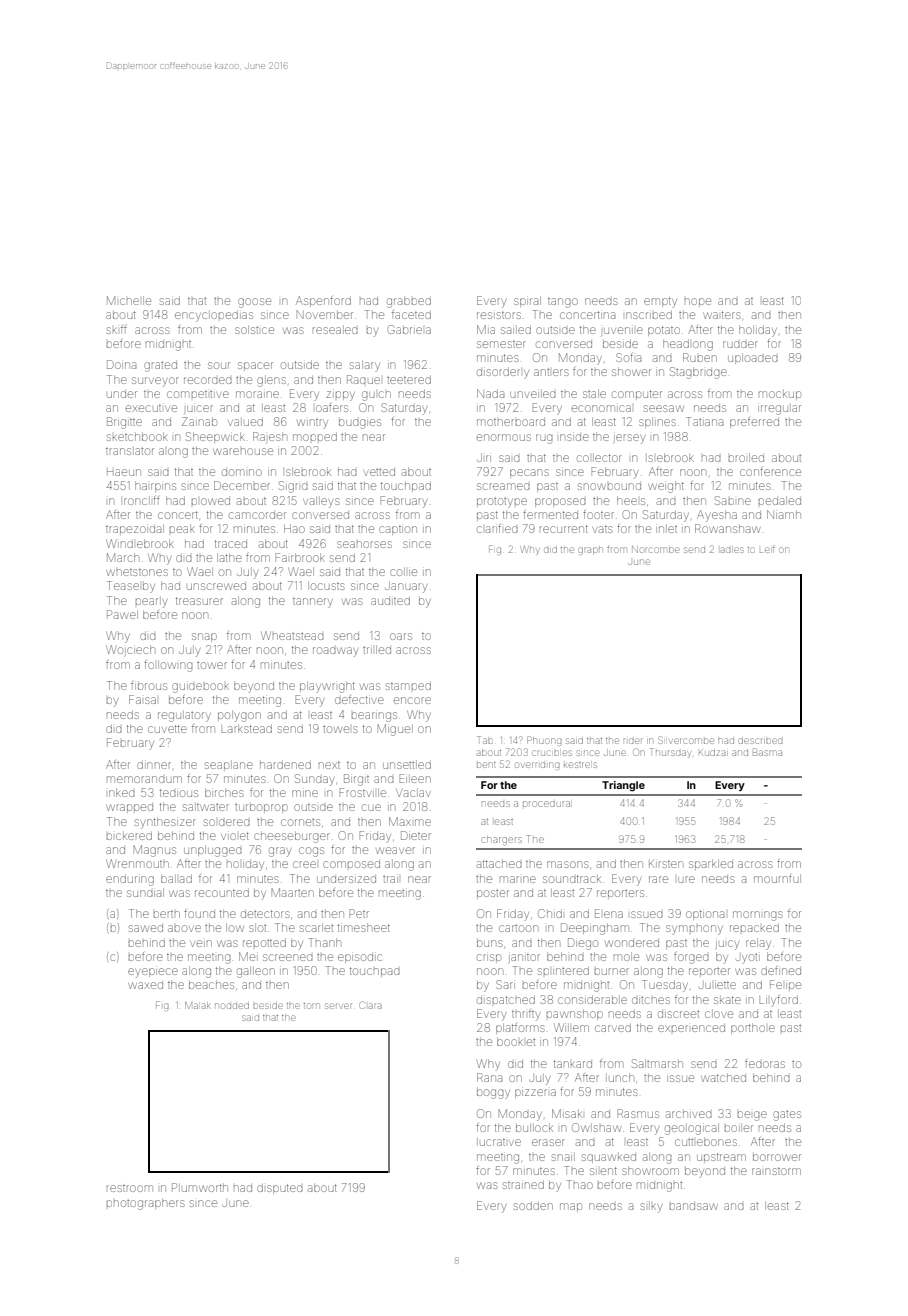  What do you see at coordinates (761, 740) in the screenshot?
I see `described` at bounding box center [761, 740].
